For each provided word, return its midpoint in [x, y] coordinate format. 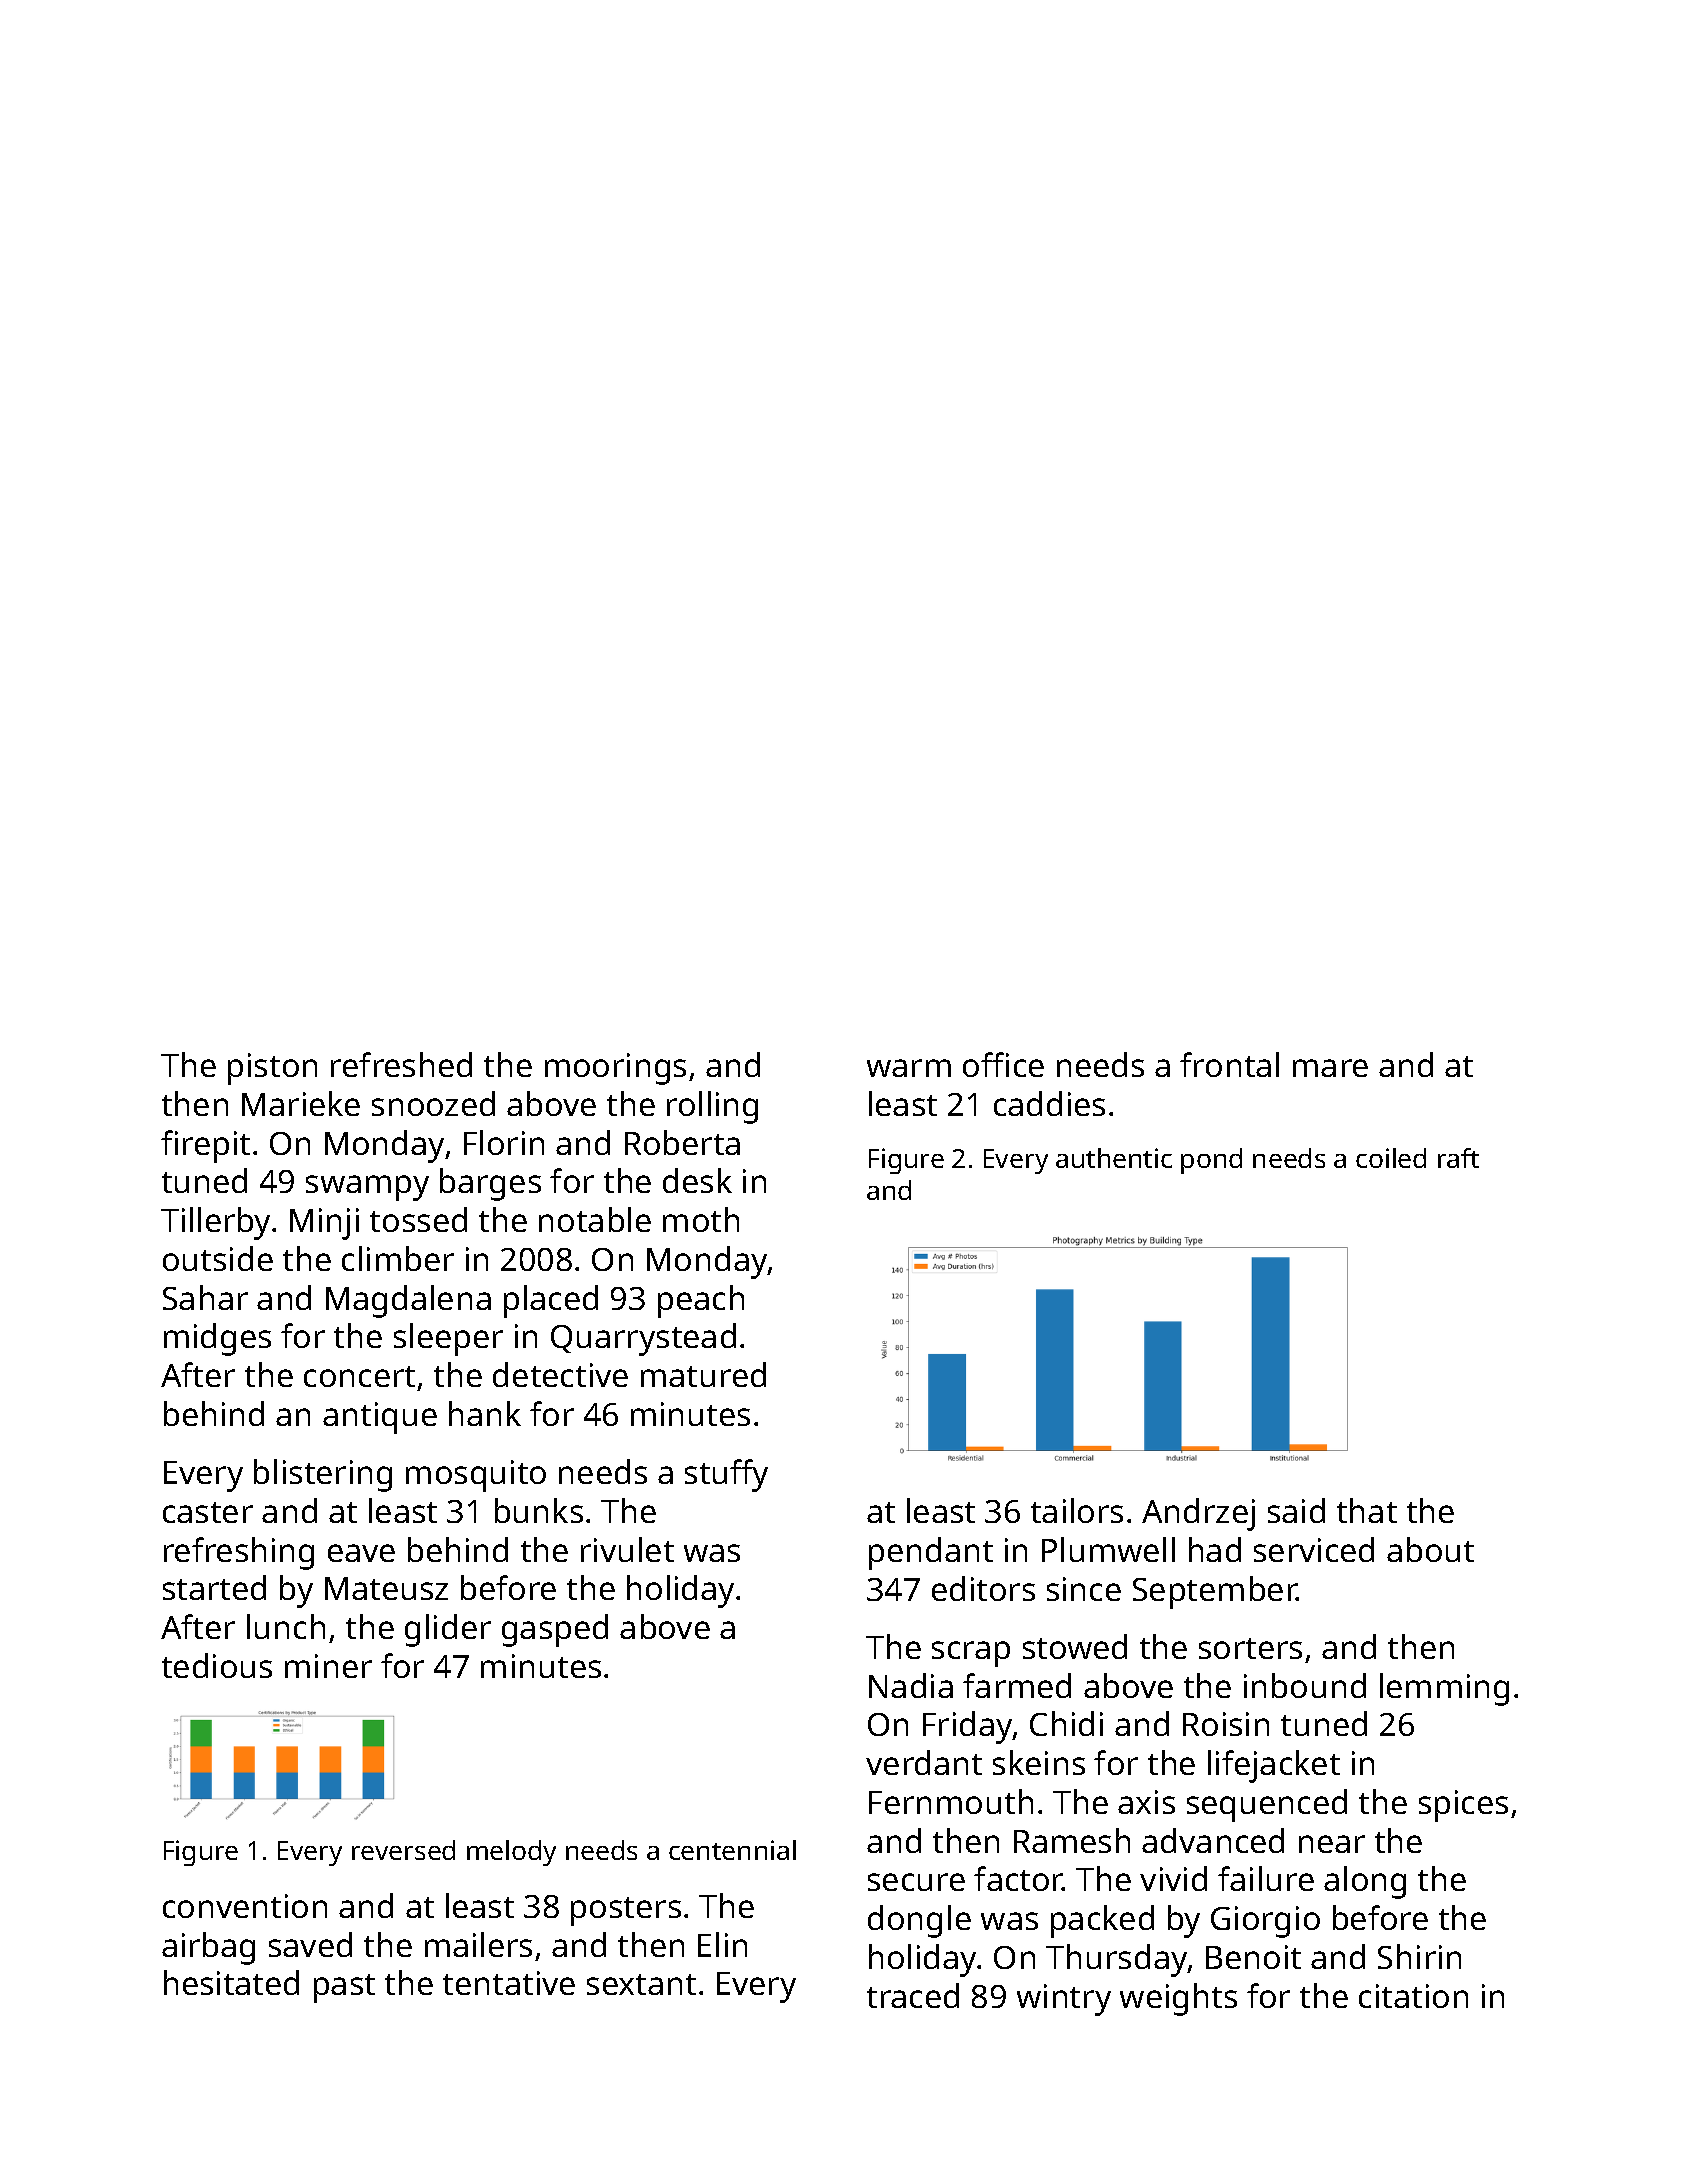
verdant [924, 1762]
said [1296, 1510]
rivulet [627, 1549]
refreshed [401, 1064]
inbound [1305, 1685]
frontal [1229, 1064]
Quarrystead [643, 1339]
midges [217, 1339]
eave [361, 1553]
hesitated [231, 1982]
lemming [1444, 1689]
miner [328, 1666]
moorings [615, 1069]
